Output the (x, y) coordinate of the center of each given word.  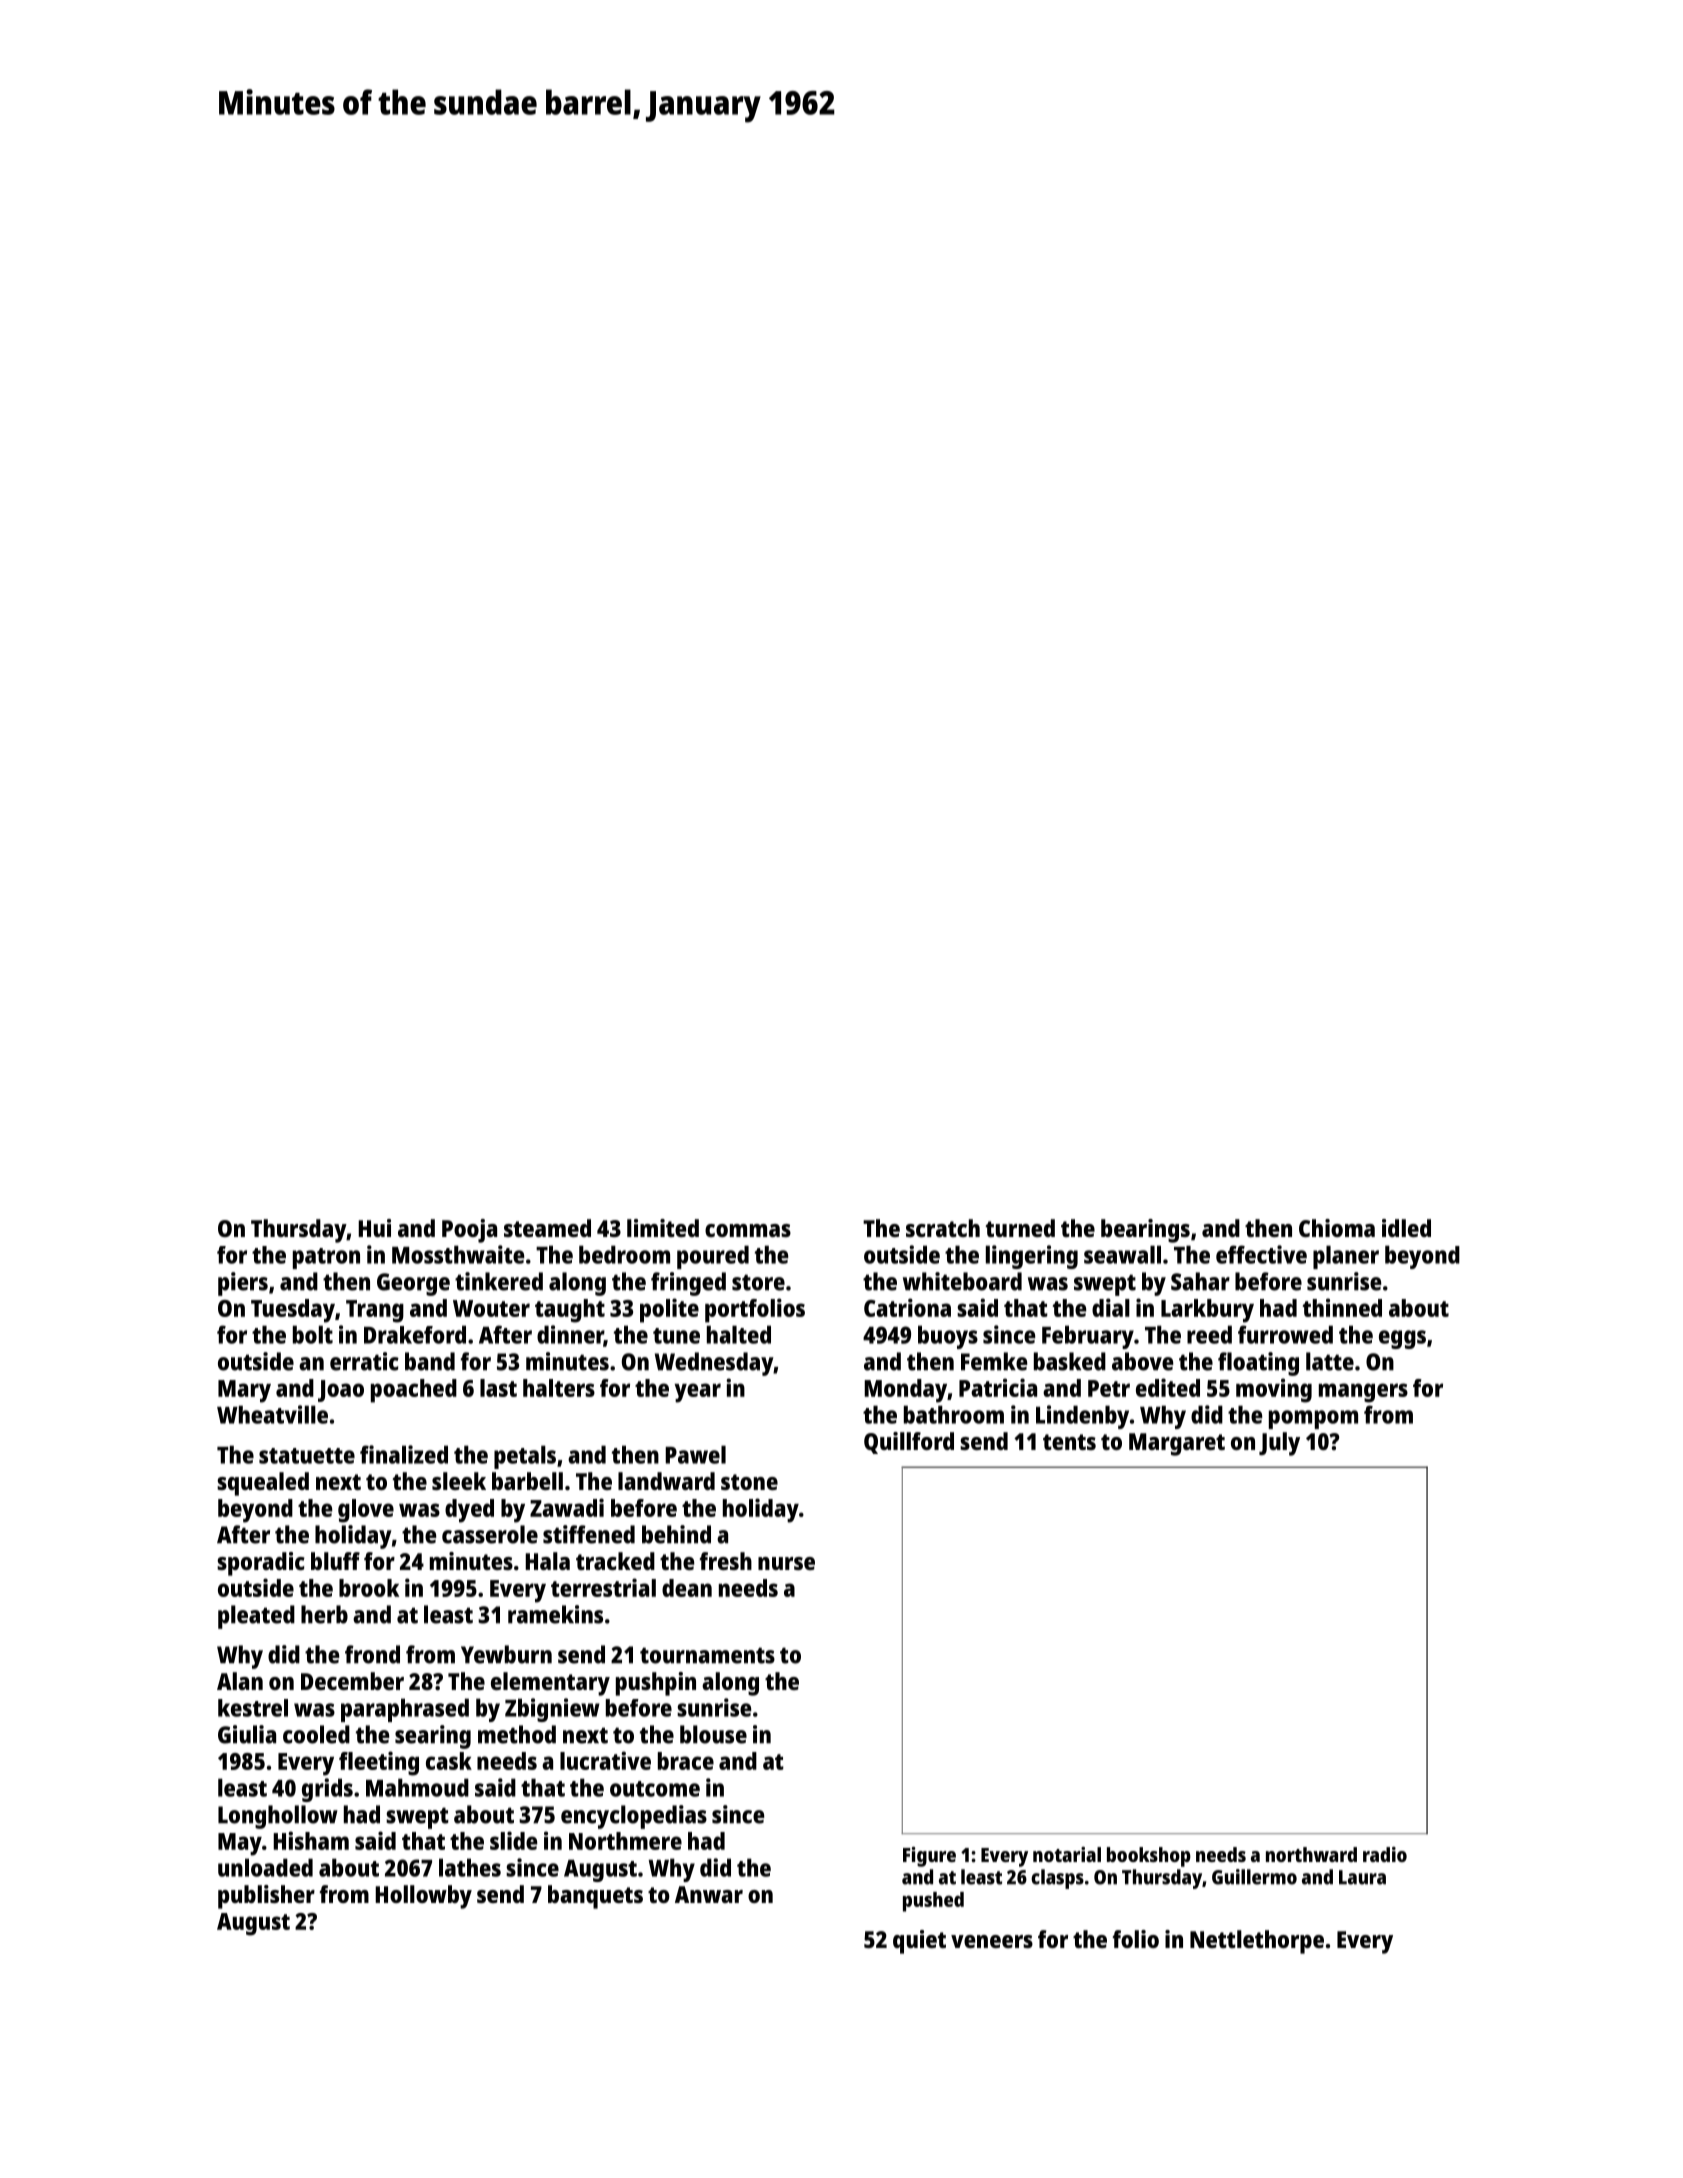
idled (1406, 1228)
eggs (1402, 1339)
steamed (547, 1228)
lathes (470, 1867)
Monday (905, 1391)
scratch (943, 1228)
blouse (713, 1734)
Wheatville (272, 1414)
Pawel (695, 1454)
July (1279, 1444)
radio (1385, 1854)
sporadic (261, 1564)
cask (449, 1761)
